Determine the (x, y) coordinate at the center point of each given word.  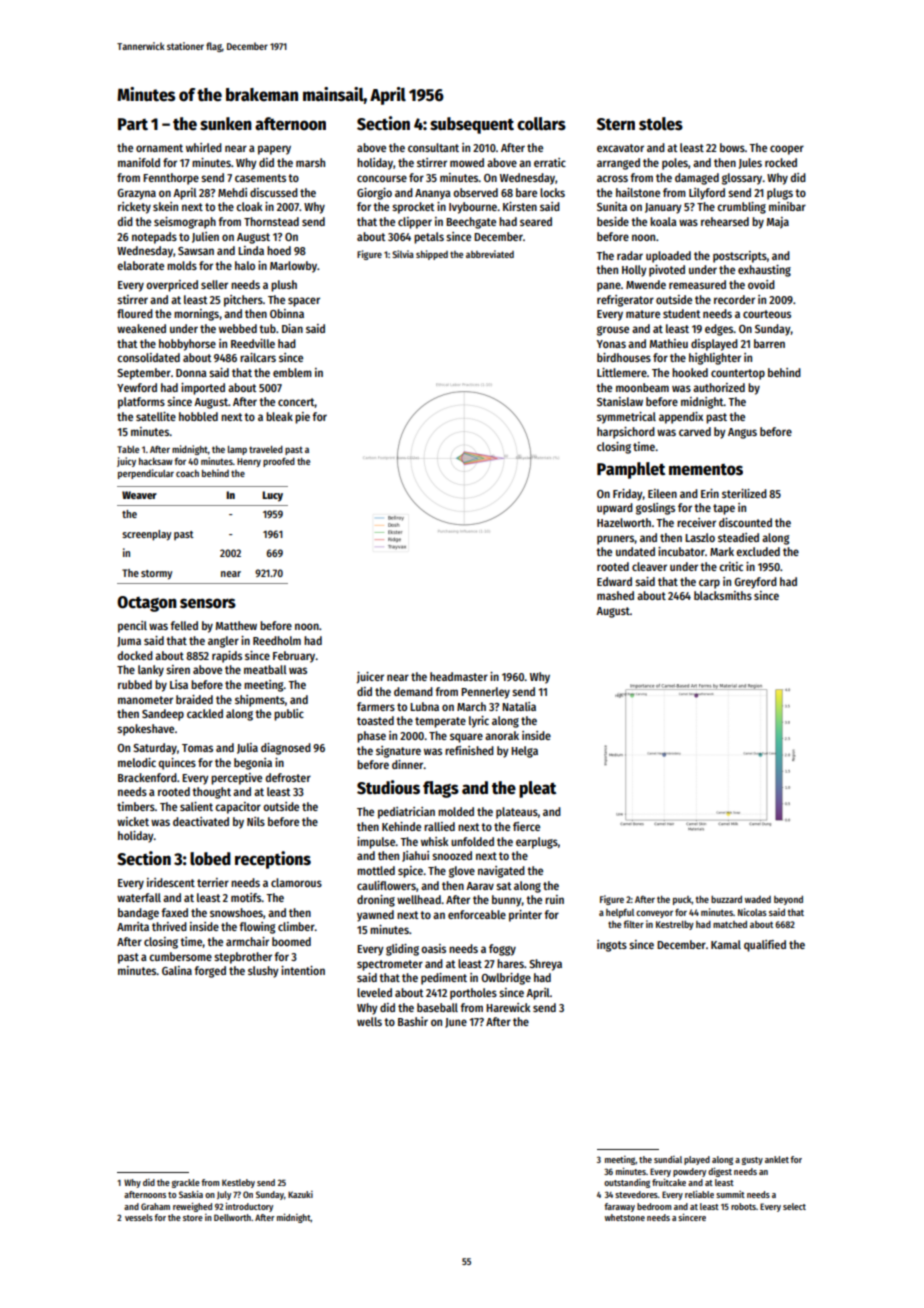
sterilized (744, 493)
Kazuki (300, 1194)
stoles (661, 124)
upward (615, 509)
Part (133, 124)
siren (178, 669)
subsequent (472, 125)
